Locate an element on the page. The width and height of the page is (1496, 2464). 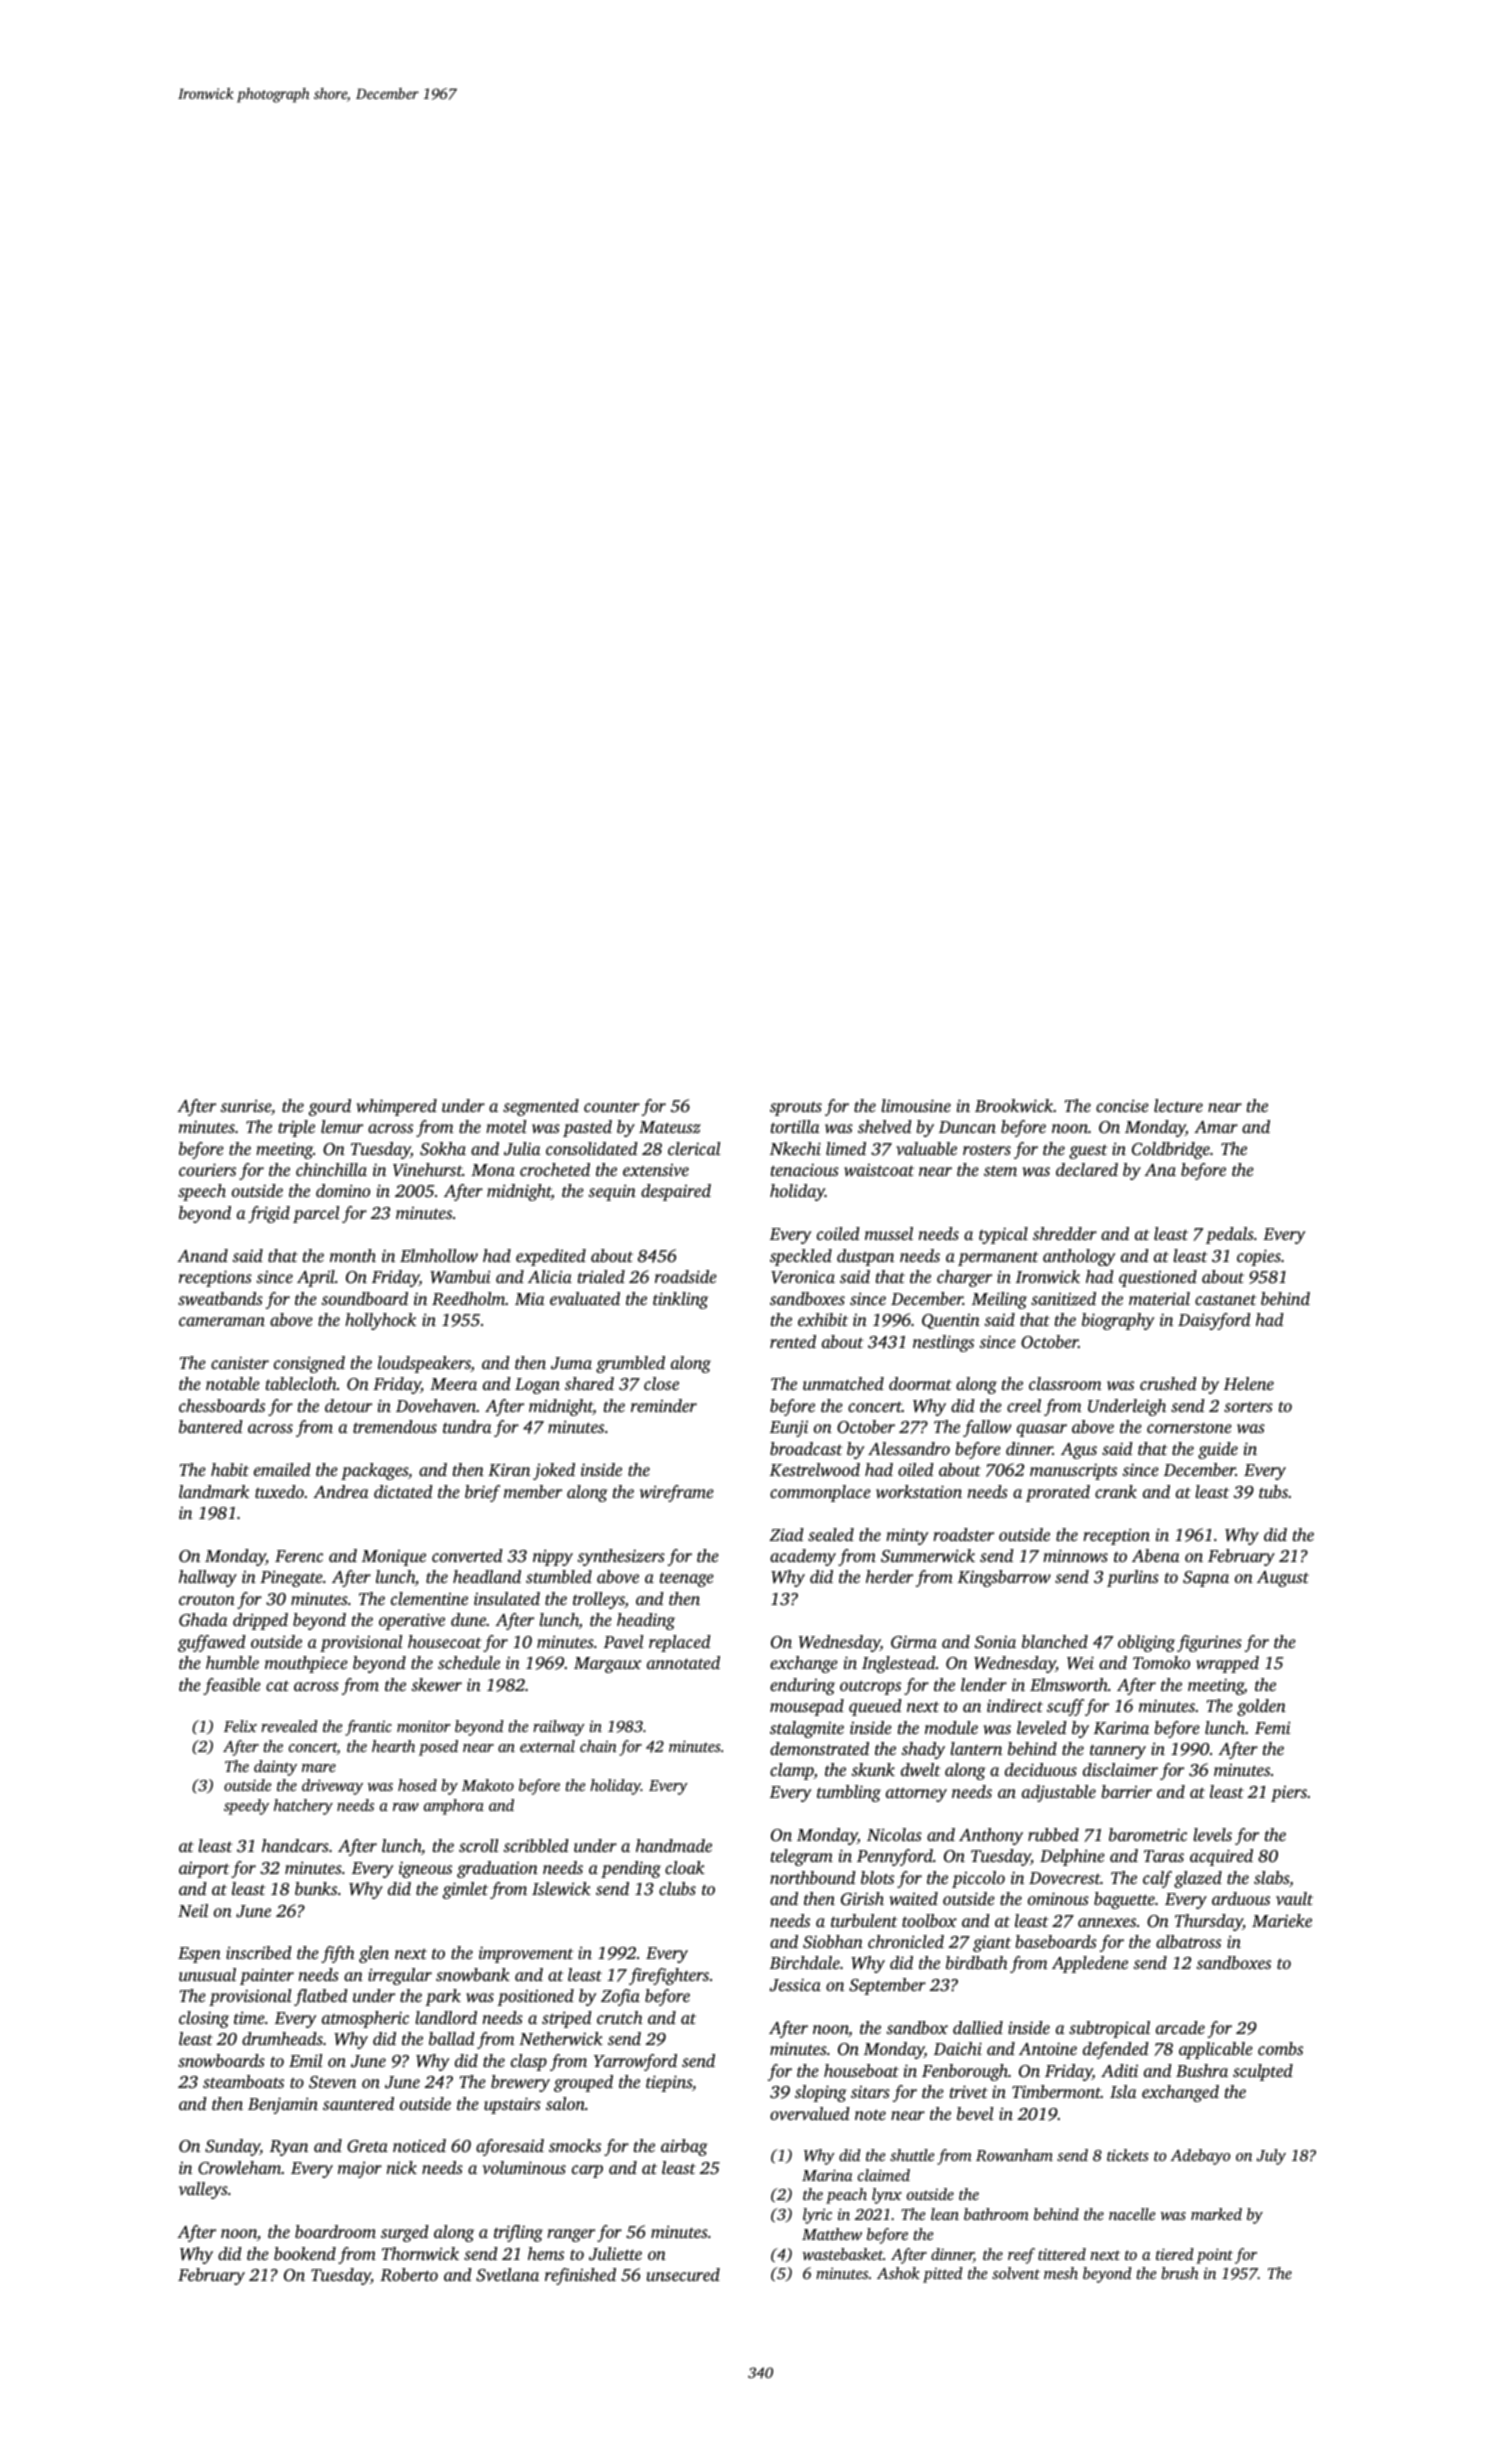
chain is located at coordinates (598, 1746).
